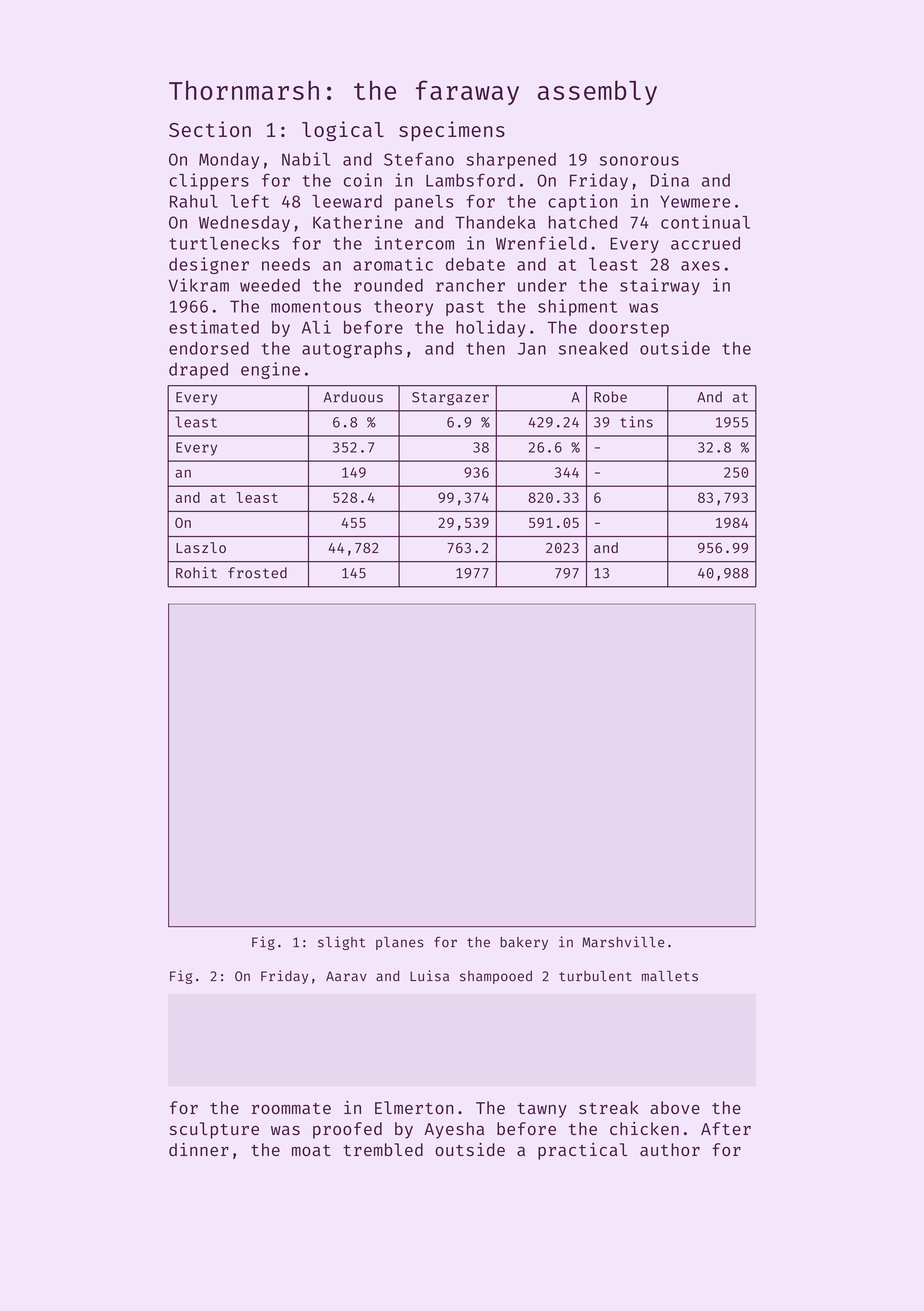  I want to click on planes, so click(400, 943).
